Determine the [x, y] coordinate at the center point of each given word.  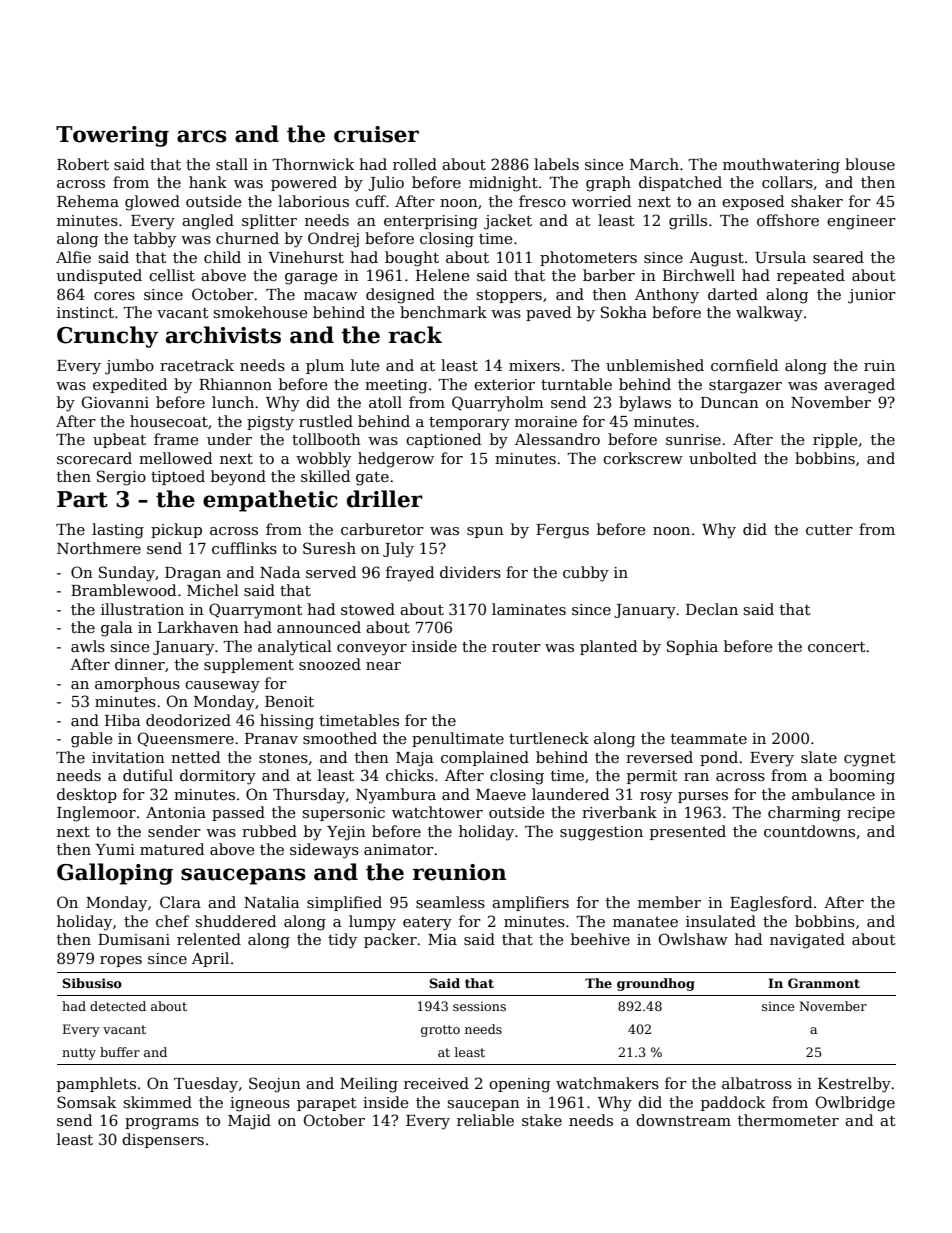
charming [804, 814]
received [436, 1083]
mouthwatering [781, 166]
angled [208, 222]
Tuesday [206, 1085]
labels [556, 164]
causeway [222, 687]
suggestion [601, 833]
